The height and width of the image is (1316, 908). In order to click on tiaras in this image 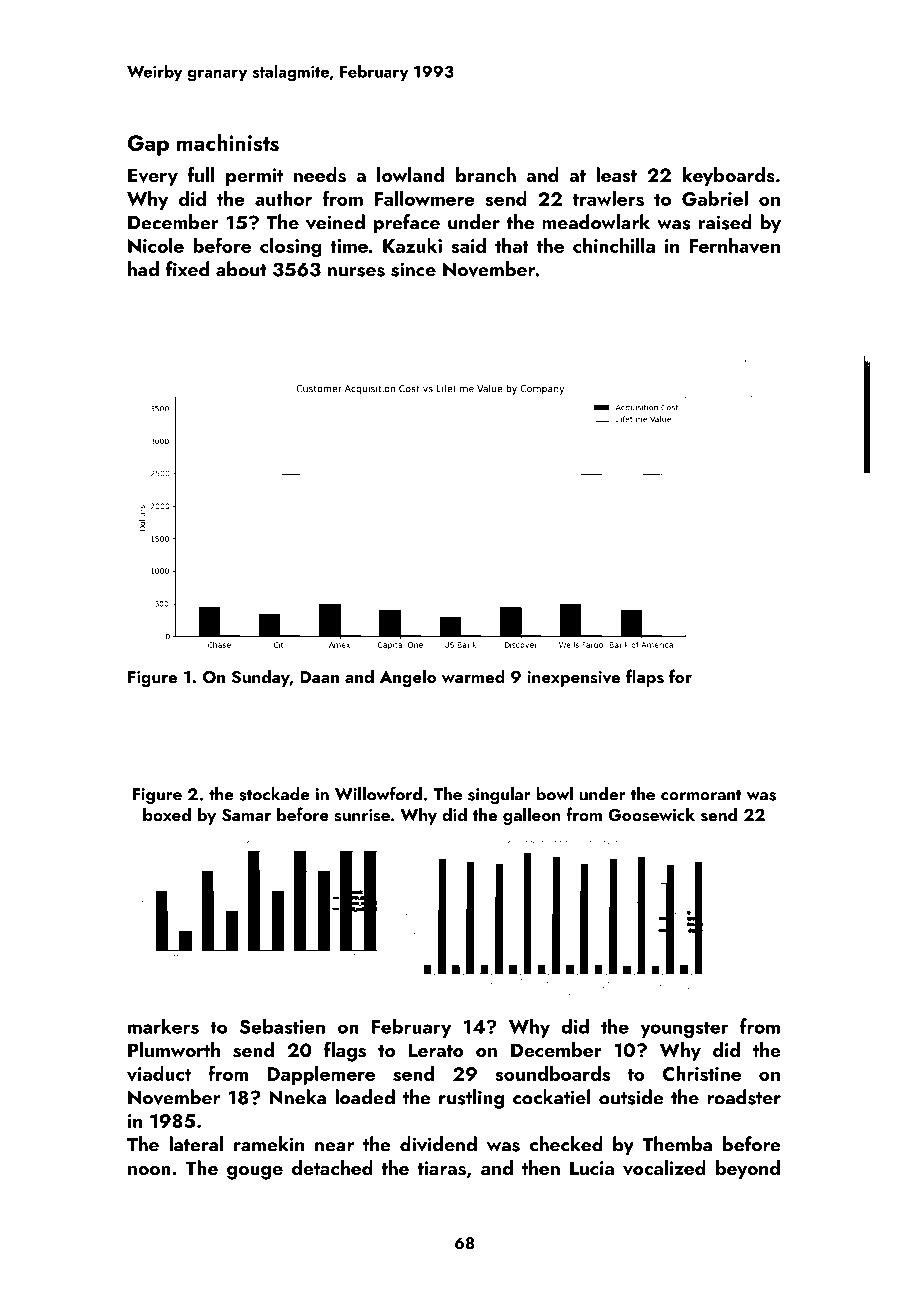, I will do `click(442, 1168)`.
